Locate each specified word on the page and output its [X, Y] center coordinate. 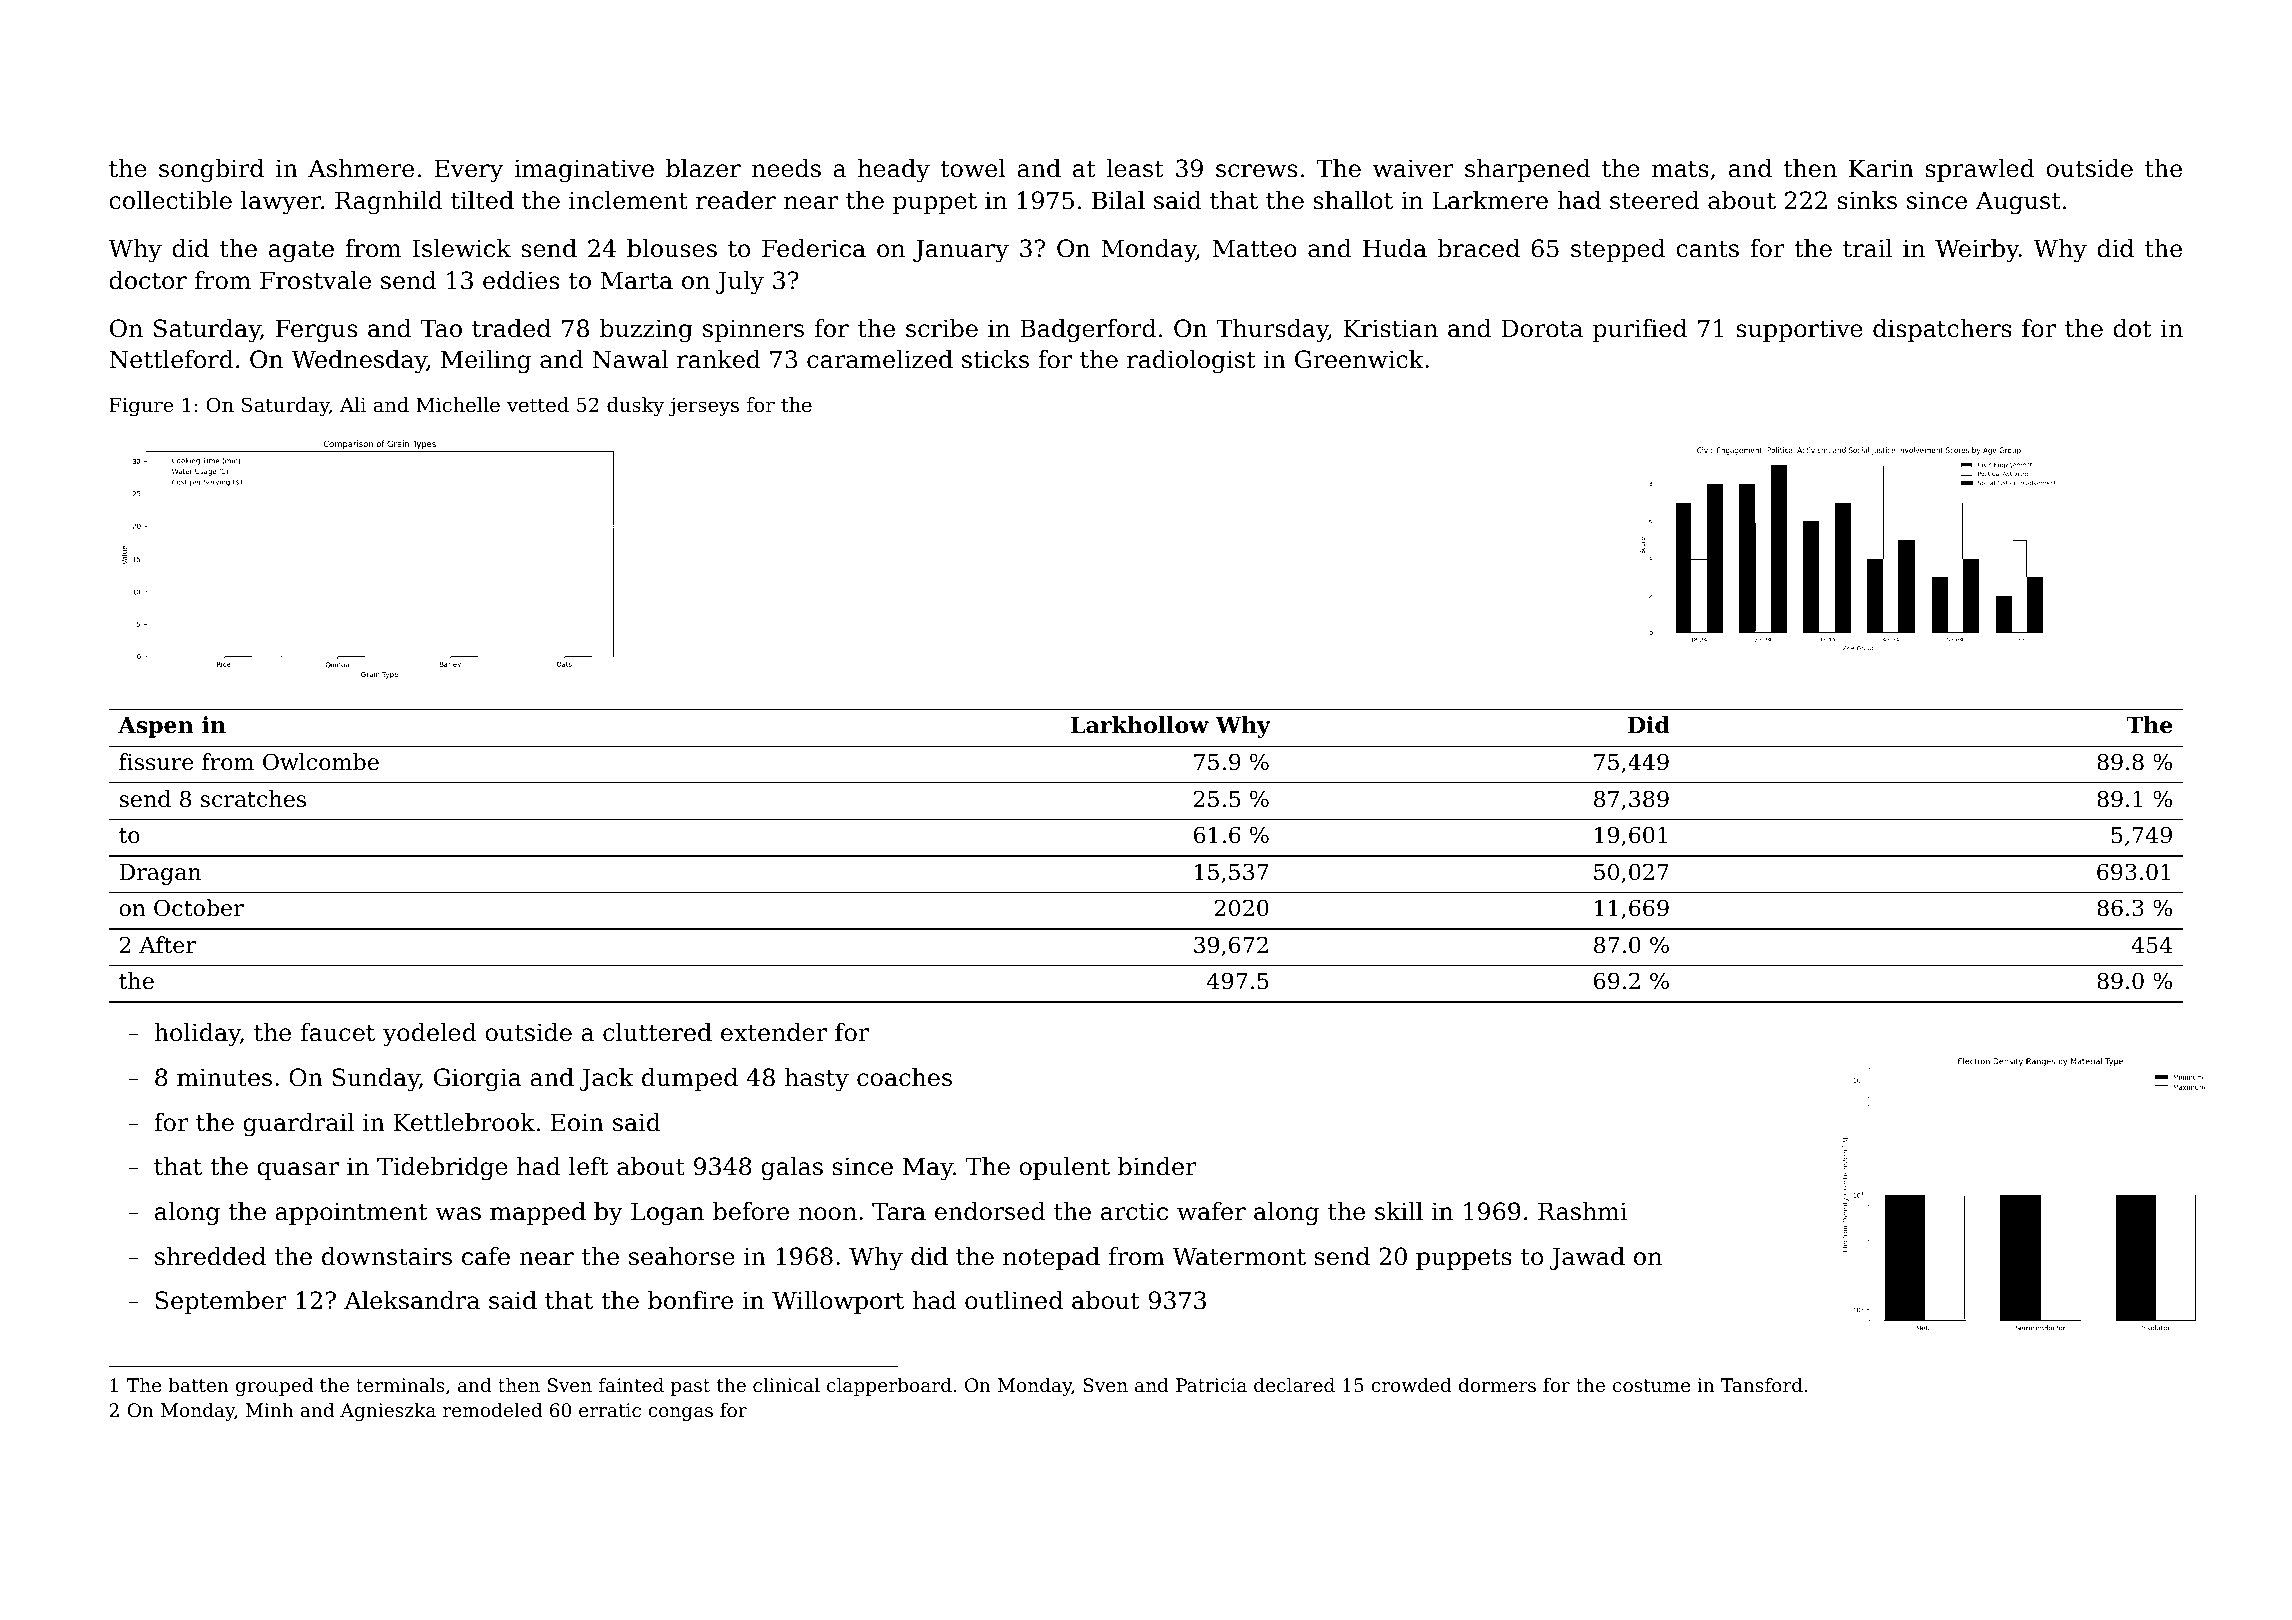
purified [1640, 330]
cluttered [657, 1032]
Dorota [1542, 328]
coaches [904, 1077]
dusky [635, 407]
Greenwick [1359, 359]
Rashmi [1582, 1211]
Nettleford [171, 359]
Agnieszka [388, 1412]
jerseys [703, 407]
